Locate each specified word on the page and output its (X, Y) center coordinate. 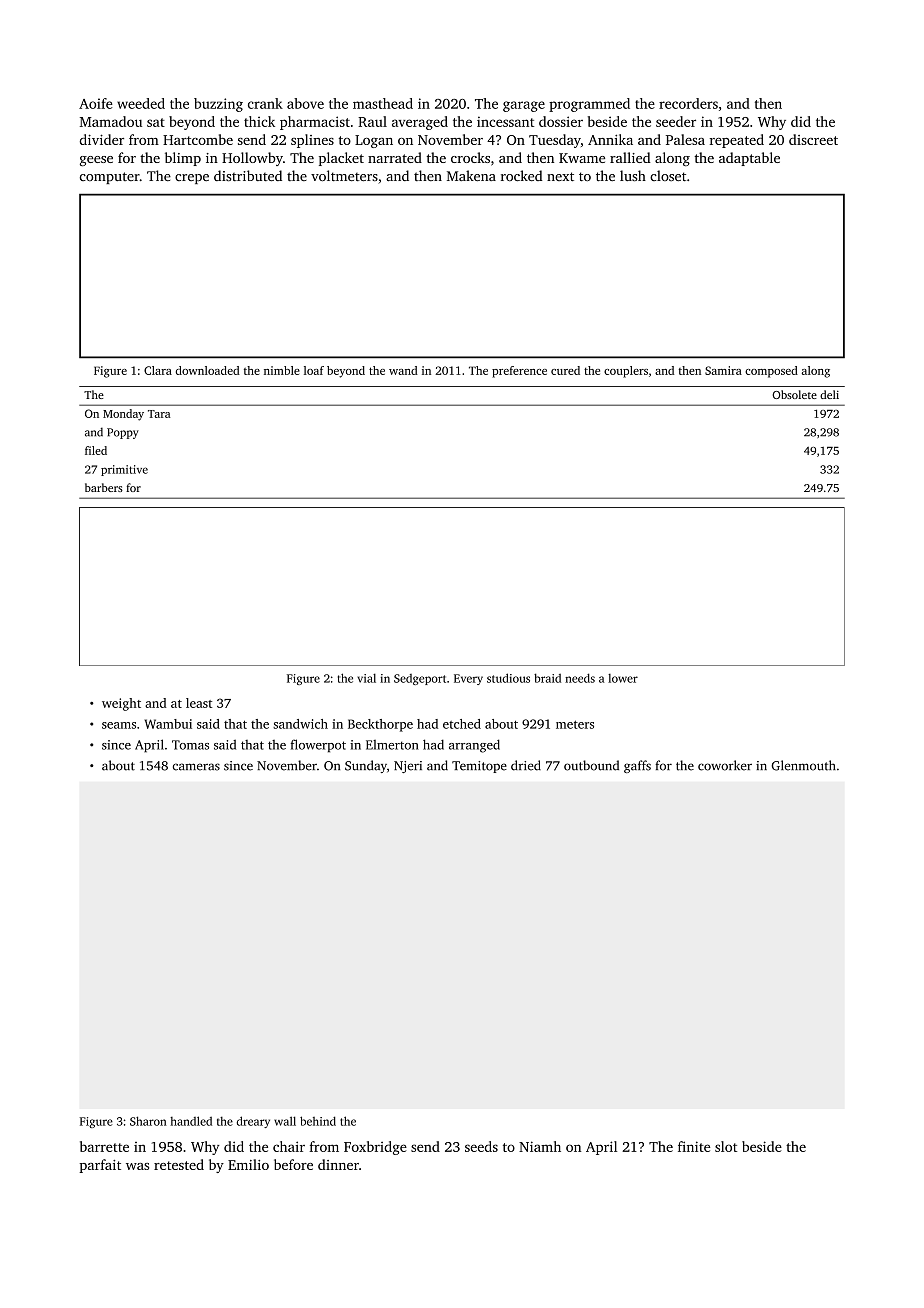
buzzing (218, 105)
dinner (338, 1164)
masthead (383, 103)
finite (694, 1146)
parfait (100, 1166)
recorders (688, 103)
